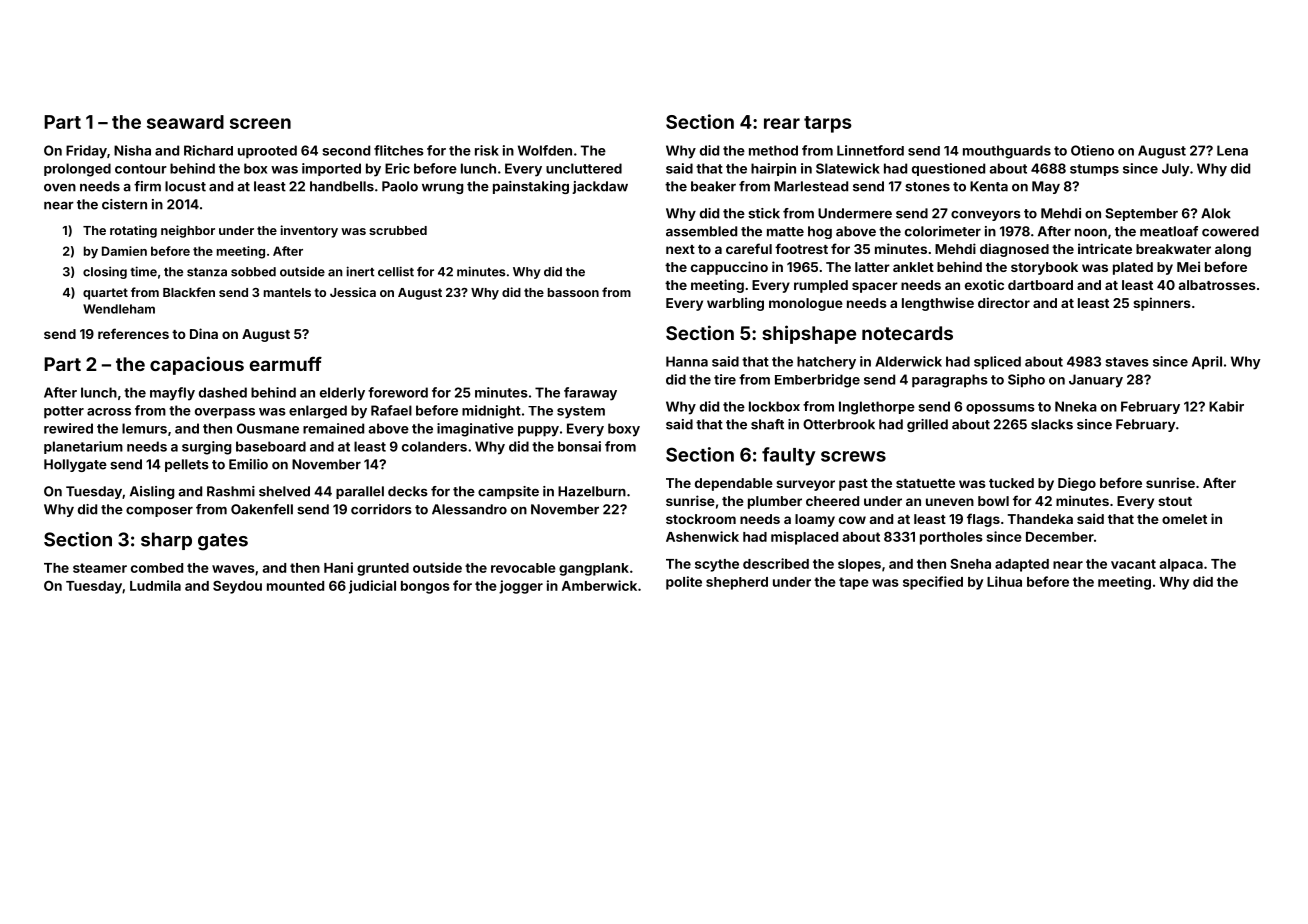 This document has width=1308, height=924. Describe the element at coordinates (75, 465) in the document. I see `Hollygate` at that location.
